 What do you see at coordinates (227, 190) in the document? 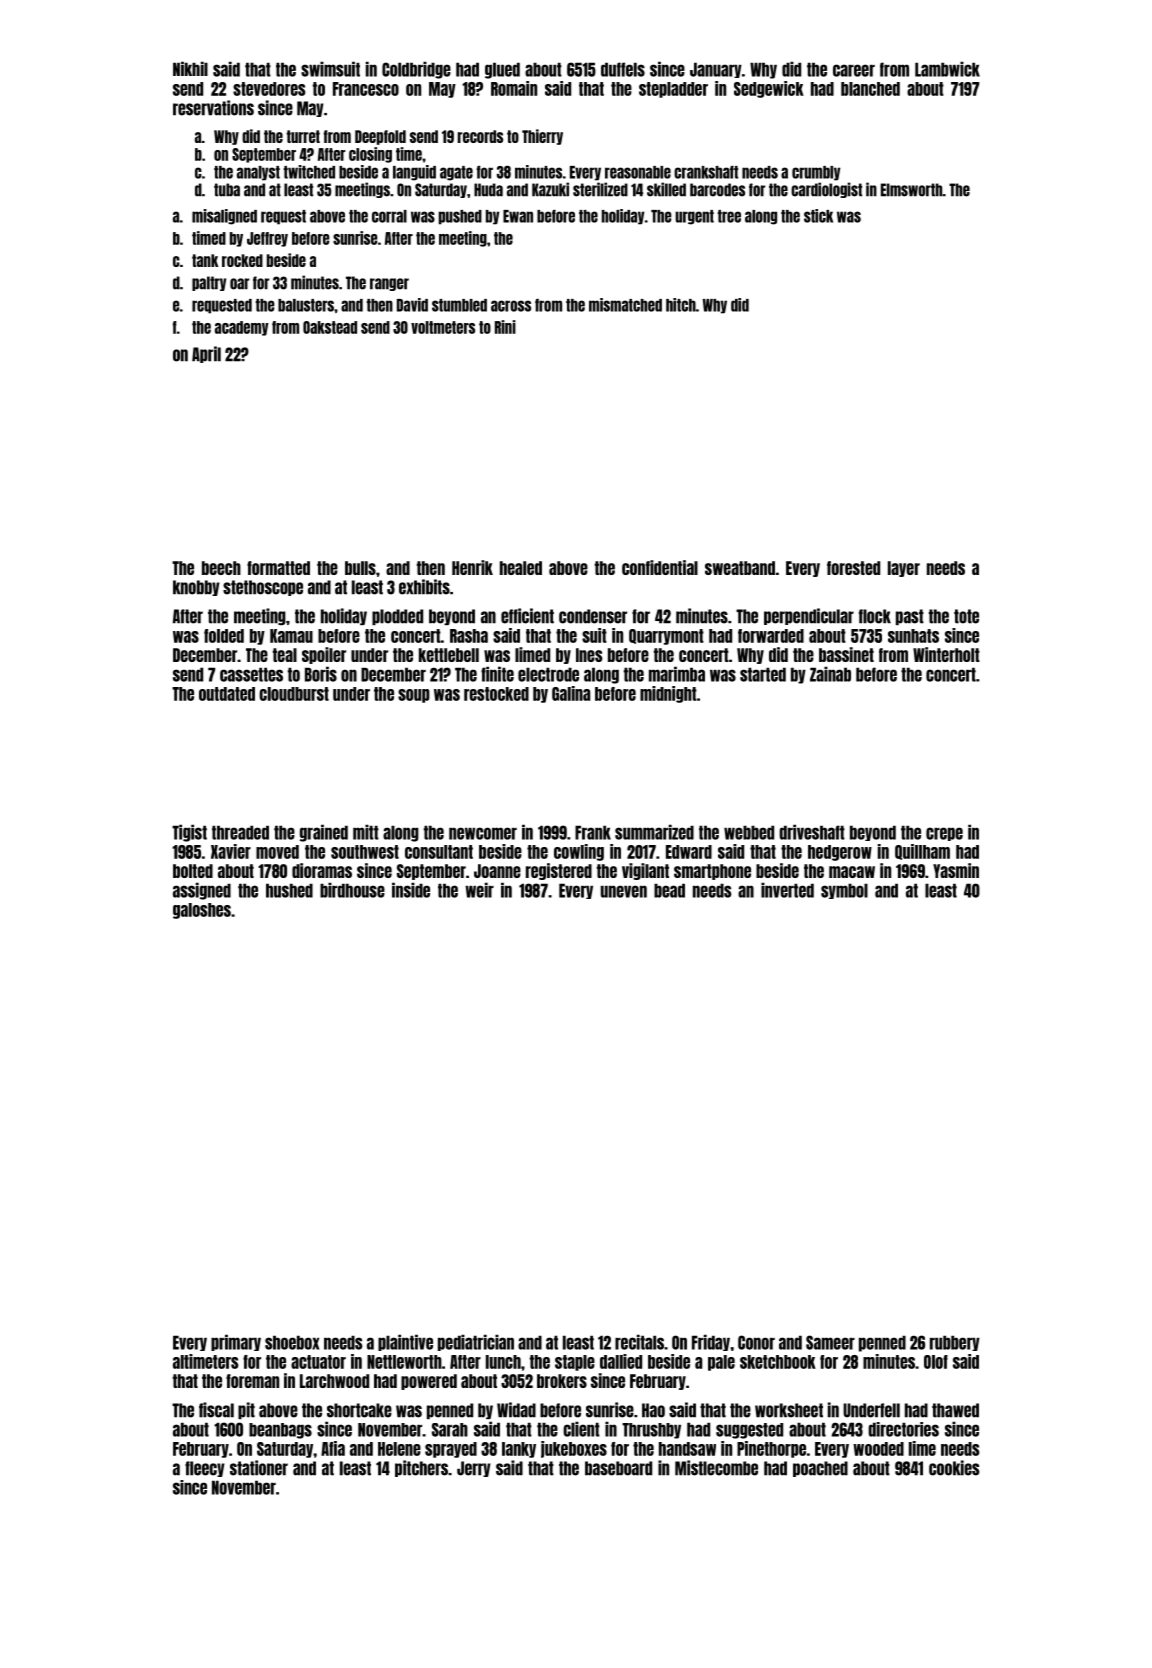
I see `tuba` at bounding box center [227, 190].
